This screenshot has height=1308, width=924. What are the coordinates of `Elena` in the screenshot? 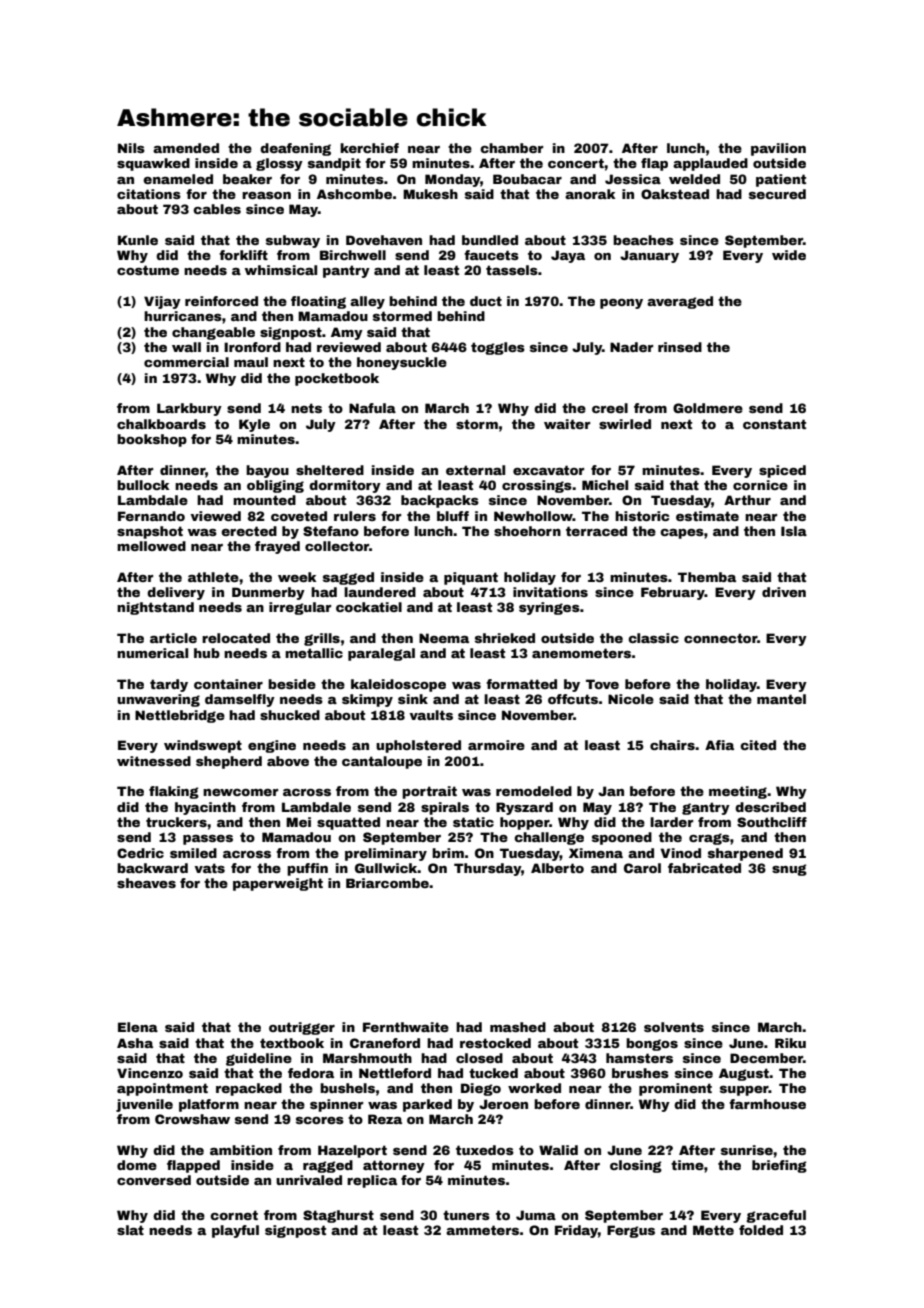 It's located at (138, 1027).
